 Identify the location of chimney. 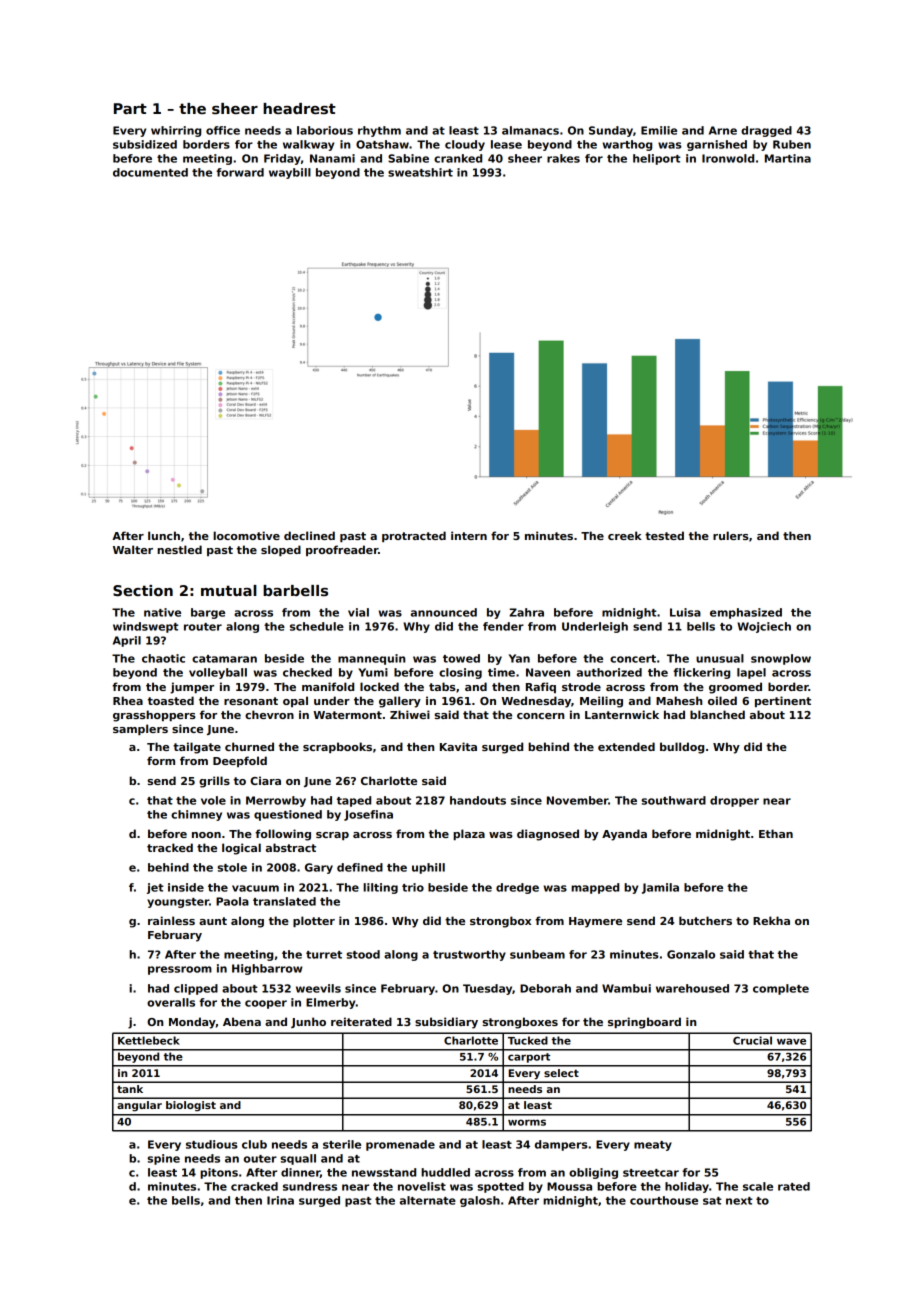
(196, 815).
